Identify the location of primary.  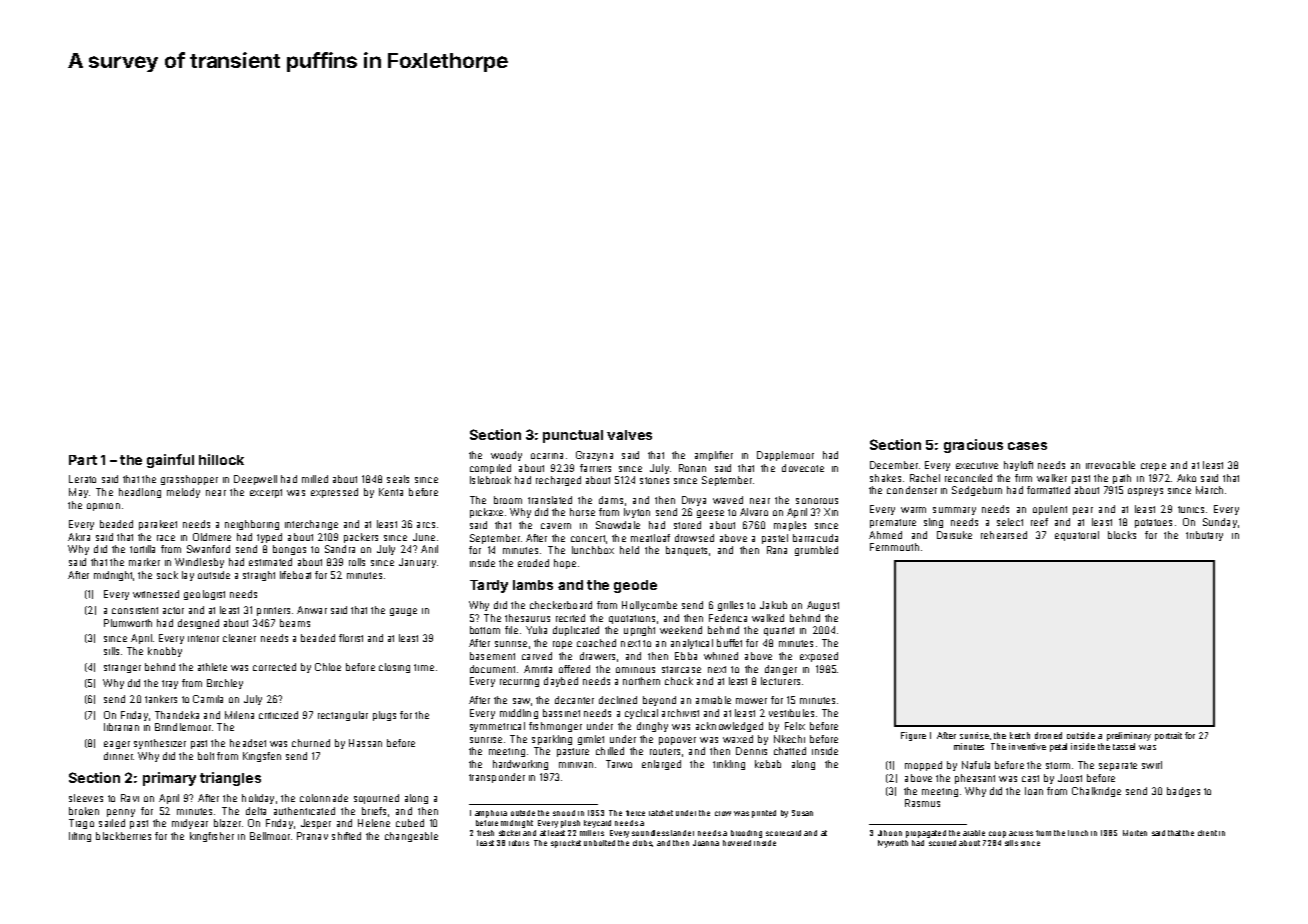
(169, 779).
